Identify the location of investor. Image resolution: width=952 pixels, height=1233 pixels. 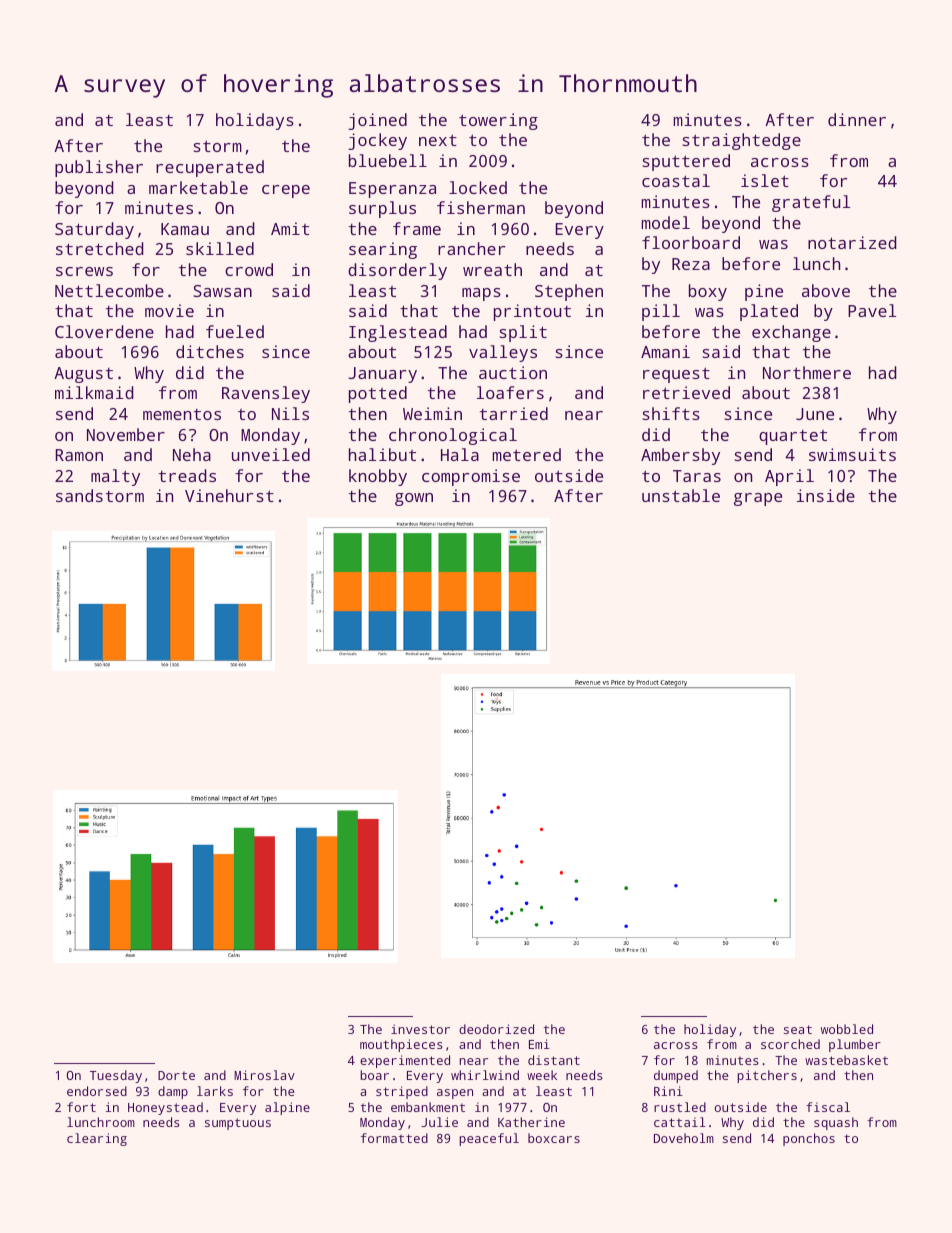
(420, 1029).
